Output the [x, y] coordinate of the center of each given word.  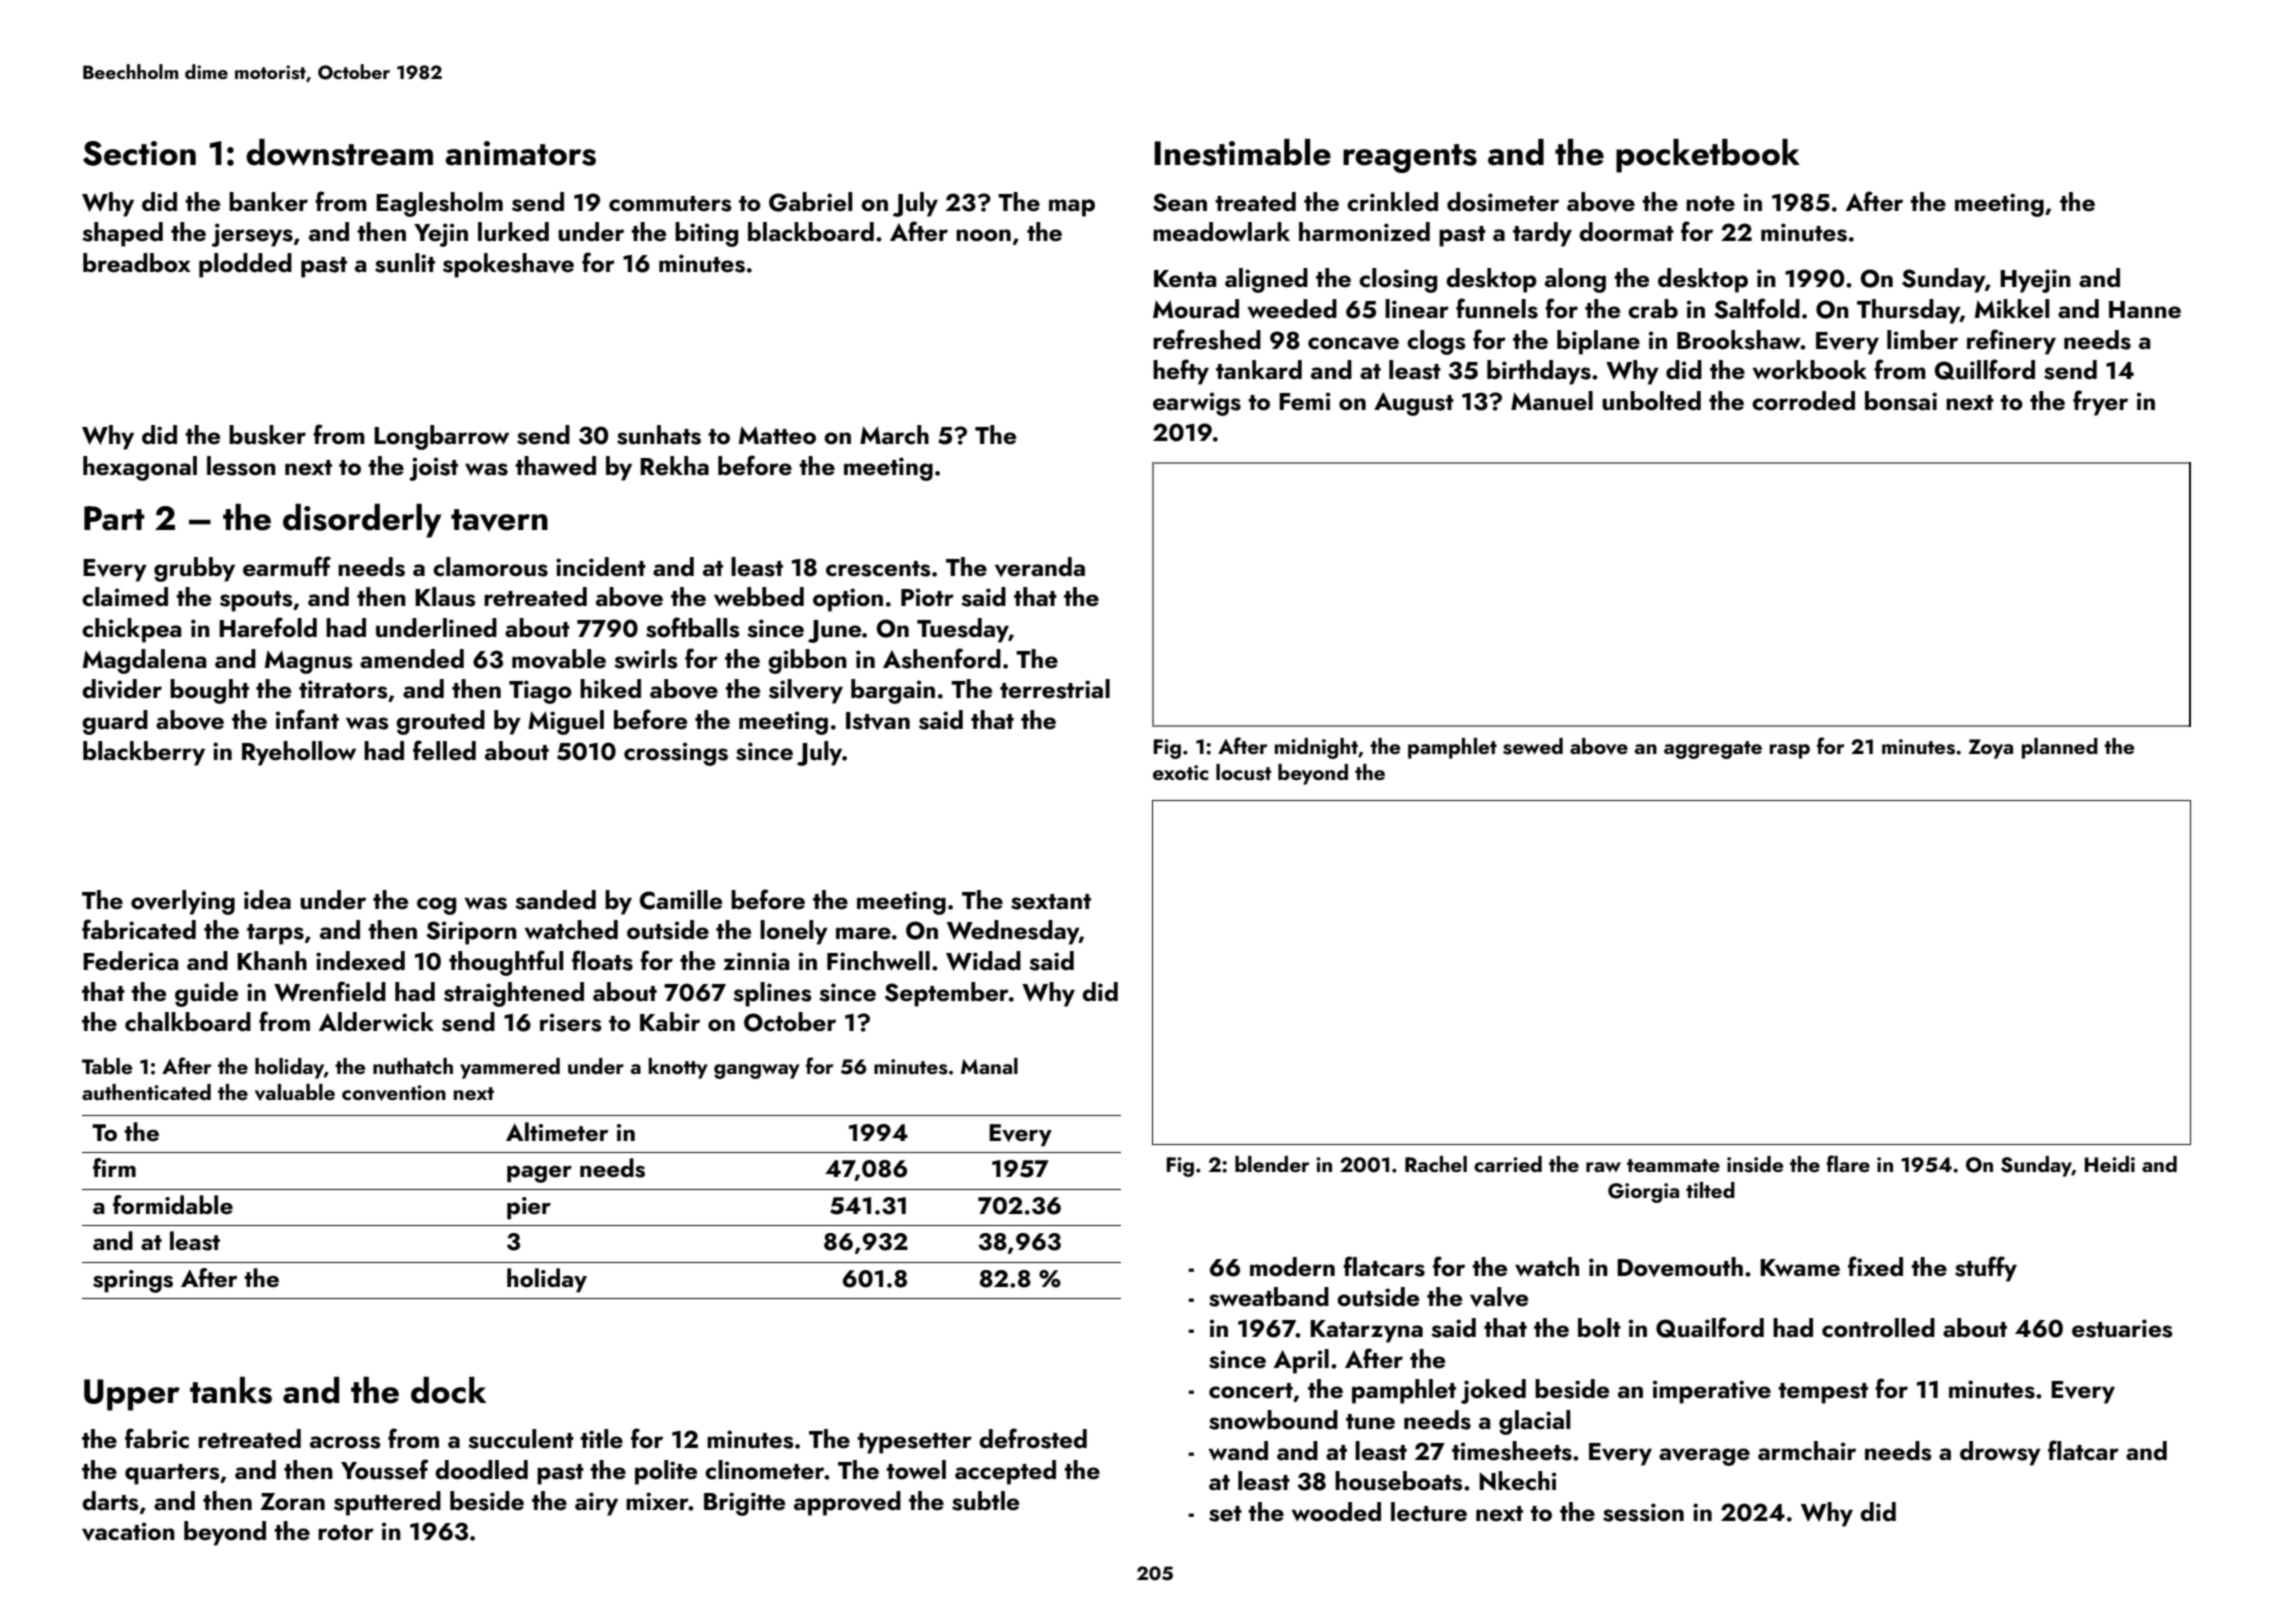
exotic [1181, 772]
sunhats [659, 435]
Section [139, 153]
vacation [128, 1531]
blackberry [144, 753]
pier [529, 1208]
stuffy [1986, 1269]
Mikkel [2012, 309]
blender [1272, 1164]
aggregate [1713, 750]
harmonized [1364, 232]
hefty [1181, 372]
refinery [2011, 342]
